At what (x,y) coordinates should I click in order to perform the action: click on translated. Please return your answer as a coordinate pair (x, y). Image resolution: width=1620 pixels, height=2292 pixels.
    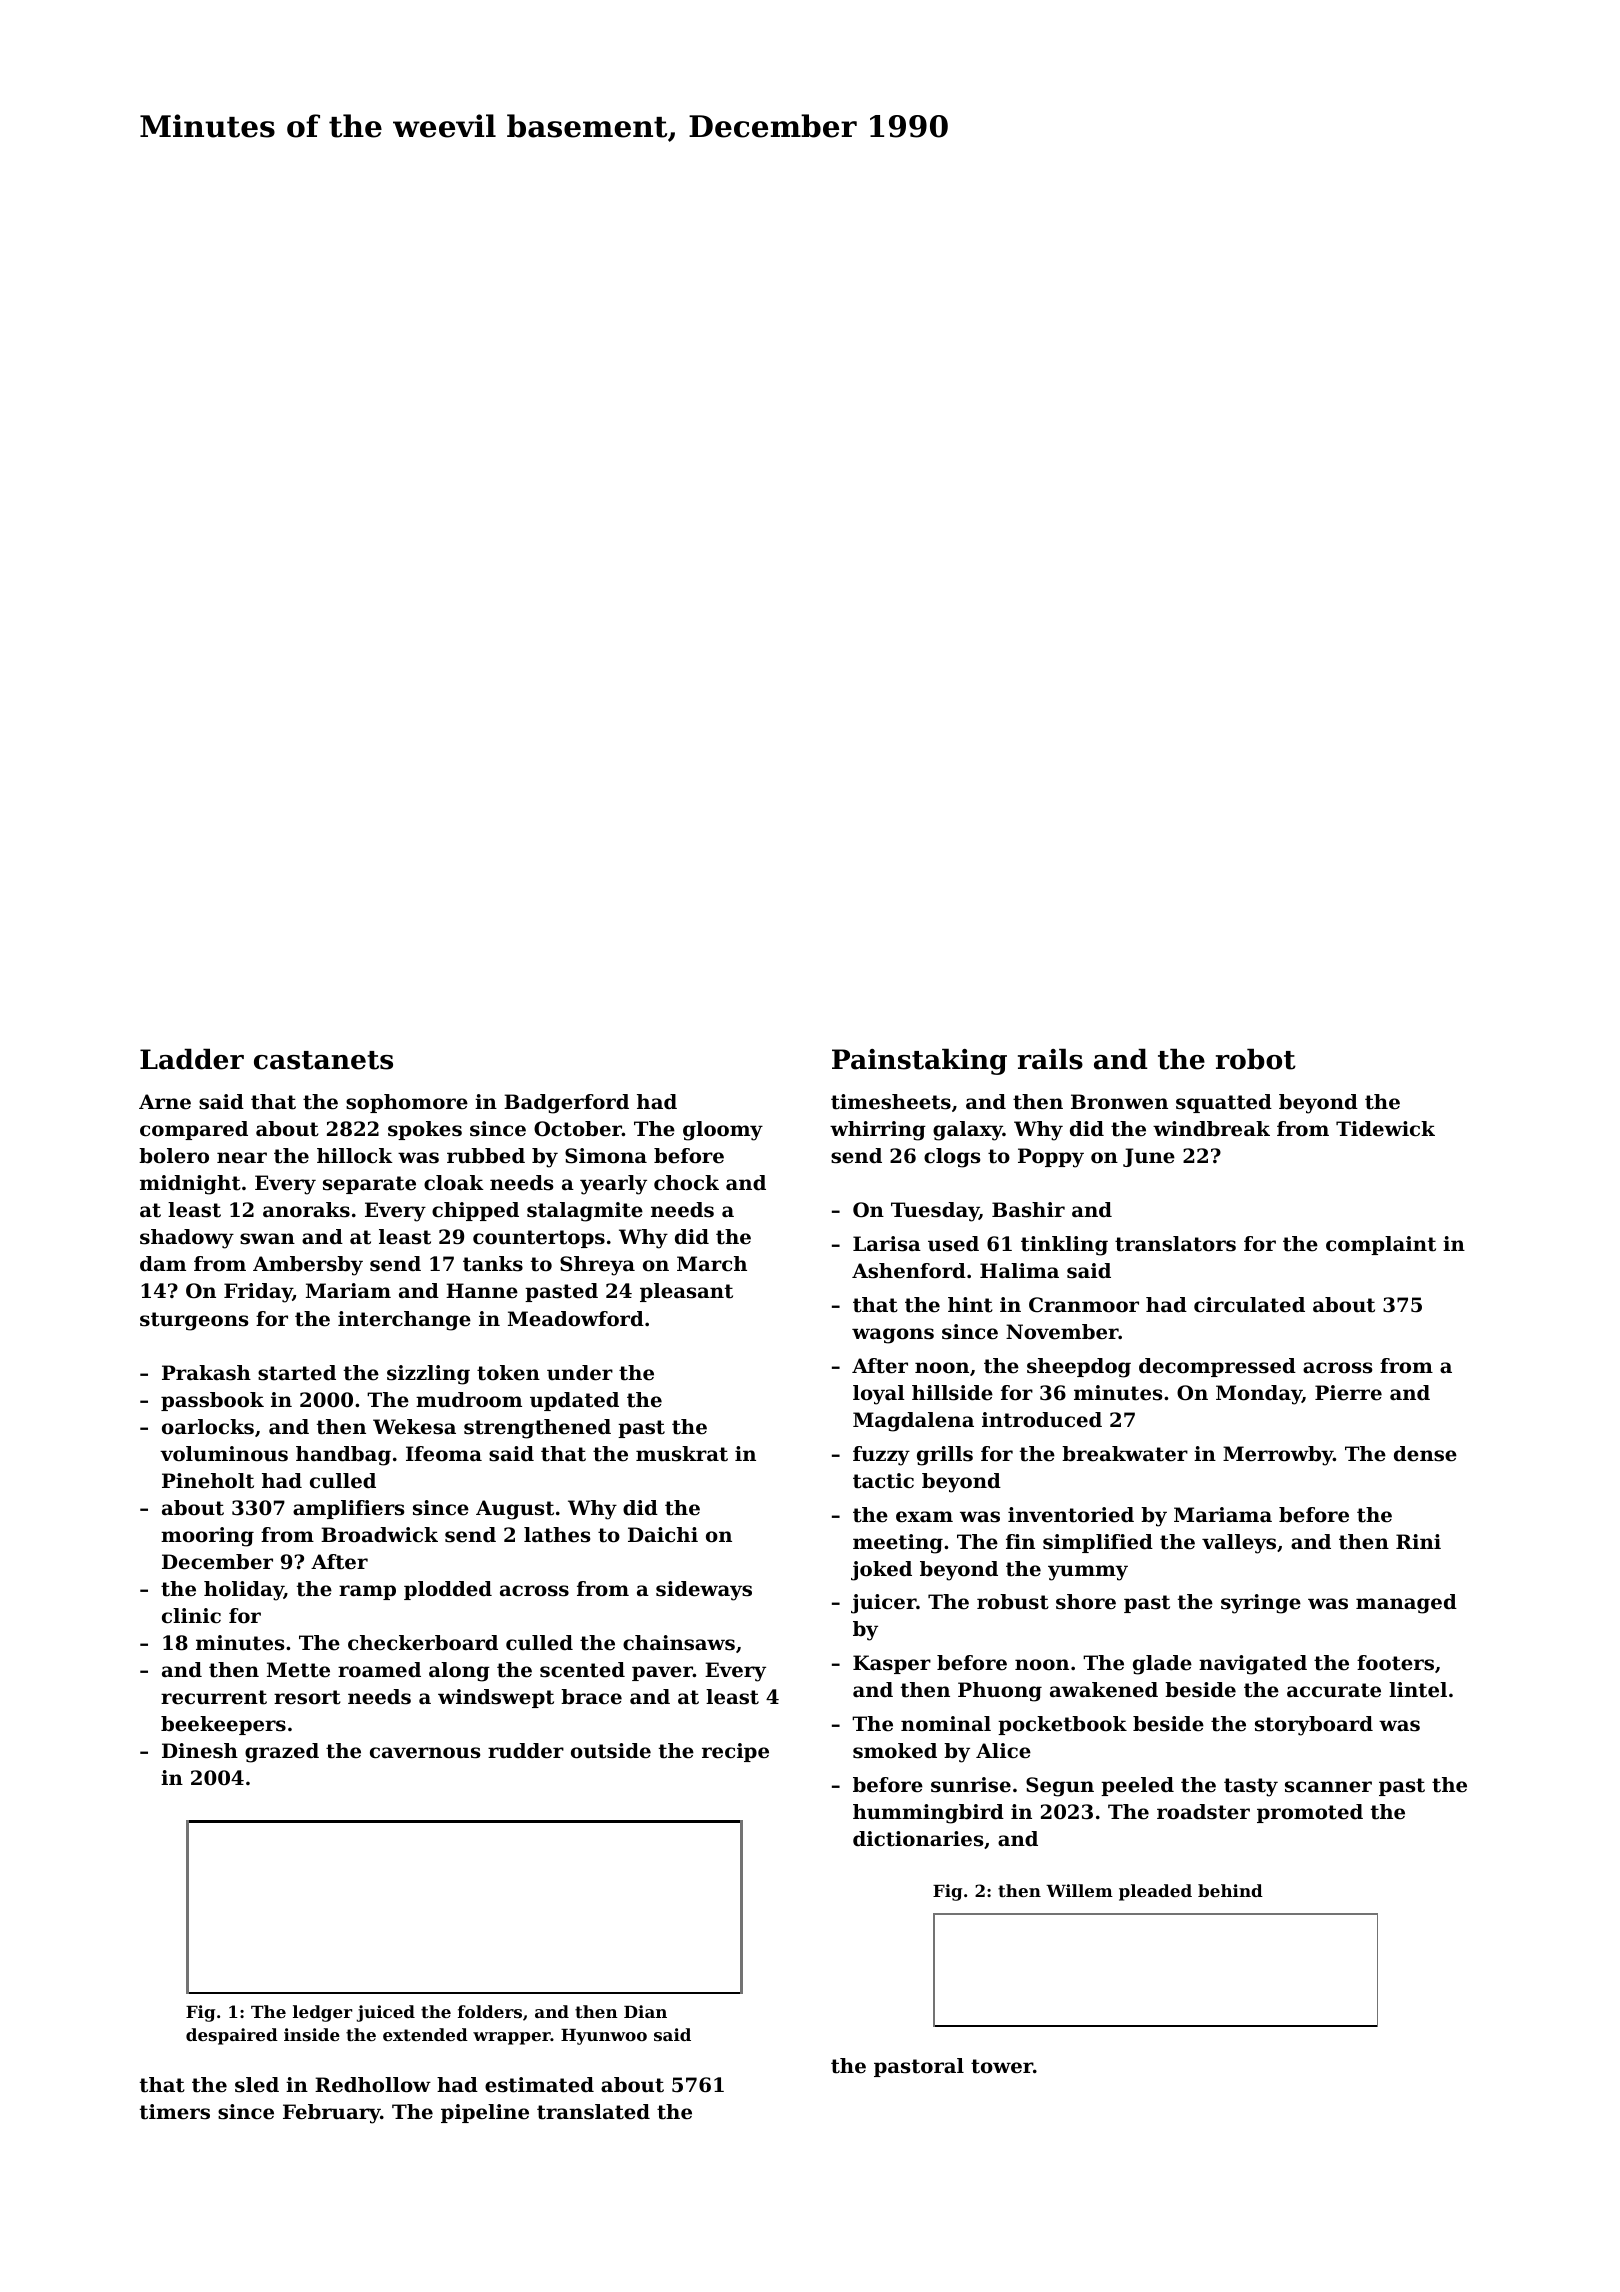
    Looking at the image, I should click on (593, 2112).
